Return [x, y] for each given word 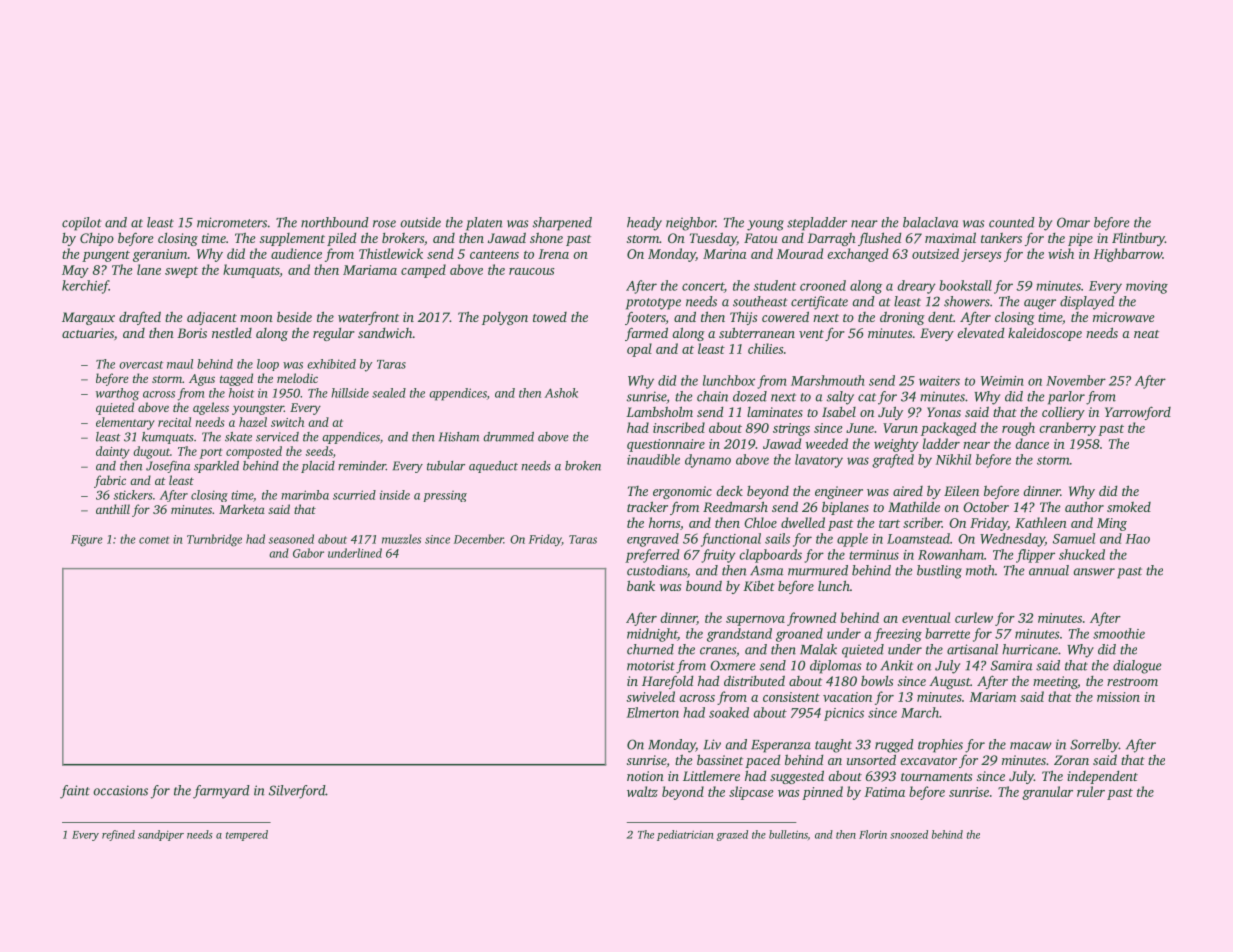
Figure [87, 541]
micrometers [232, 222]
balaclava [931, 222]
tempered [247, 835]
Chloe [760, 522]
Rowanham [951, 554]
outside [420, 222]
